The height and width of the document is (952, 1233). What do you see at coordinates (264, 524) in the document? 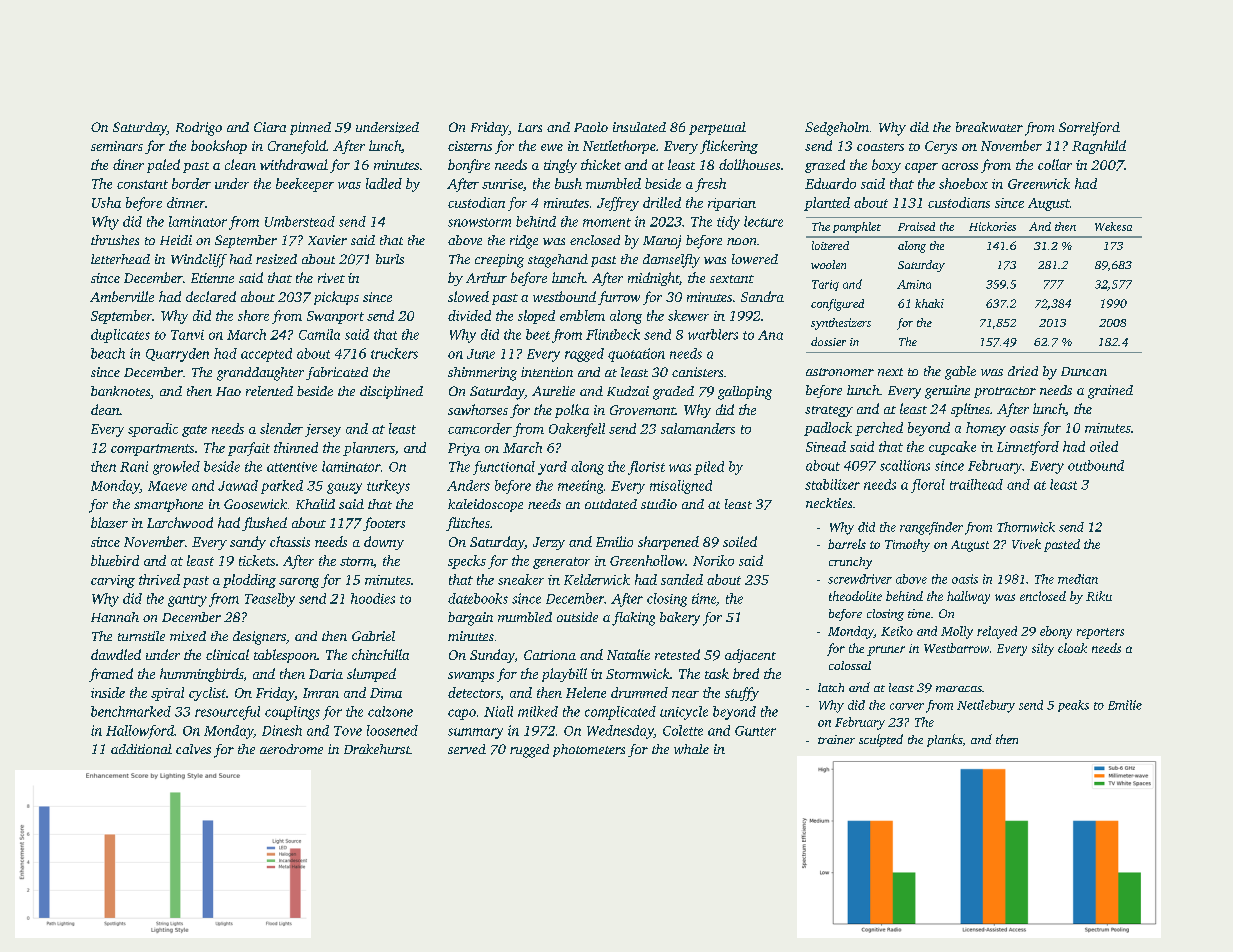
I see `flushed` at bounding box center [264, 524].
